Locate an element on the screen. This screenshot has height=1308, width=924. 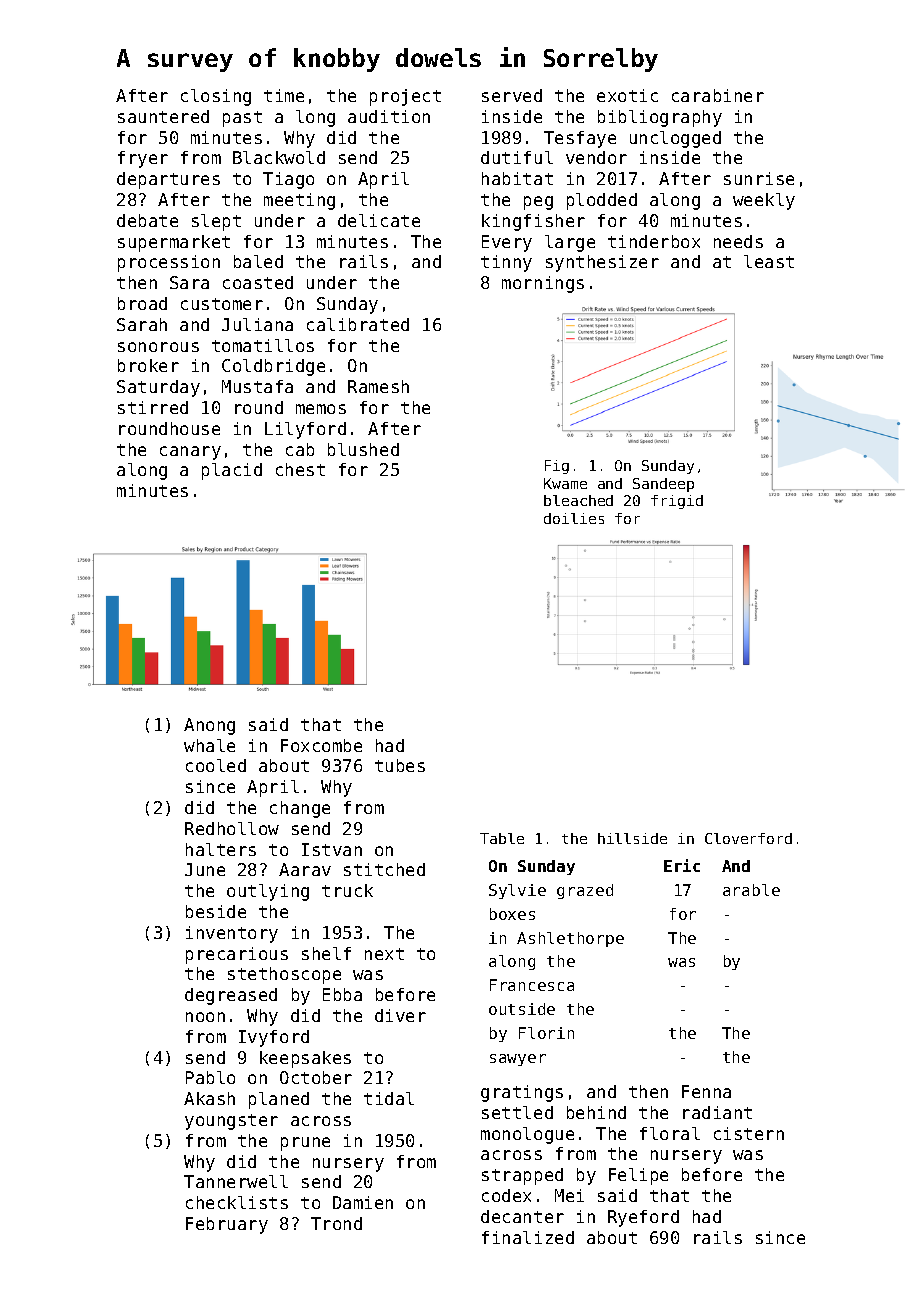
cistern is located at coordinates (749, 1133).
